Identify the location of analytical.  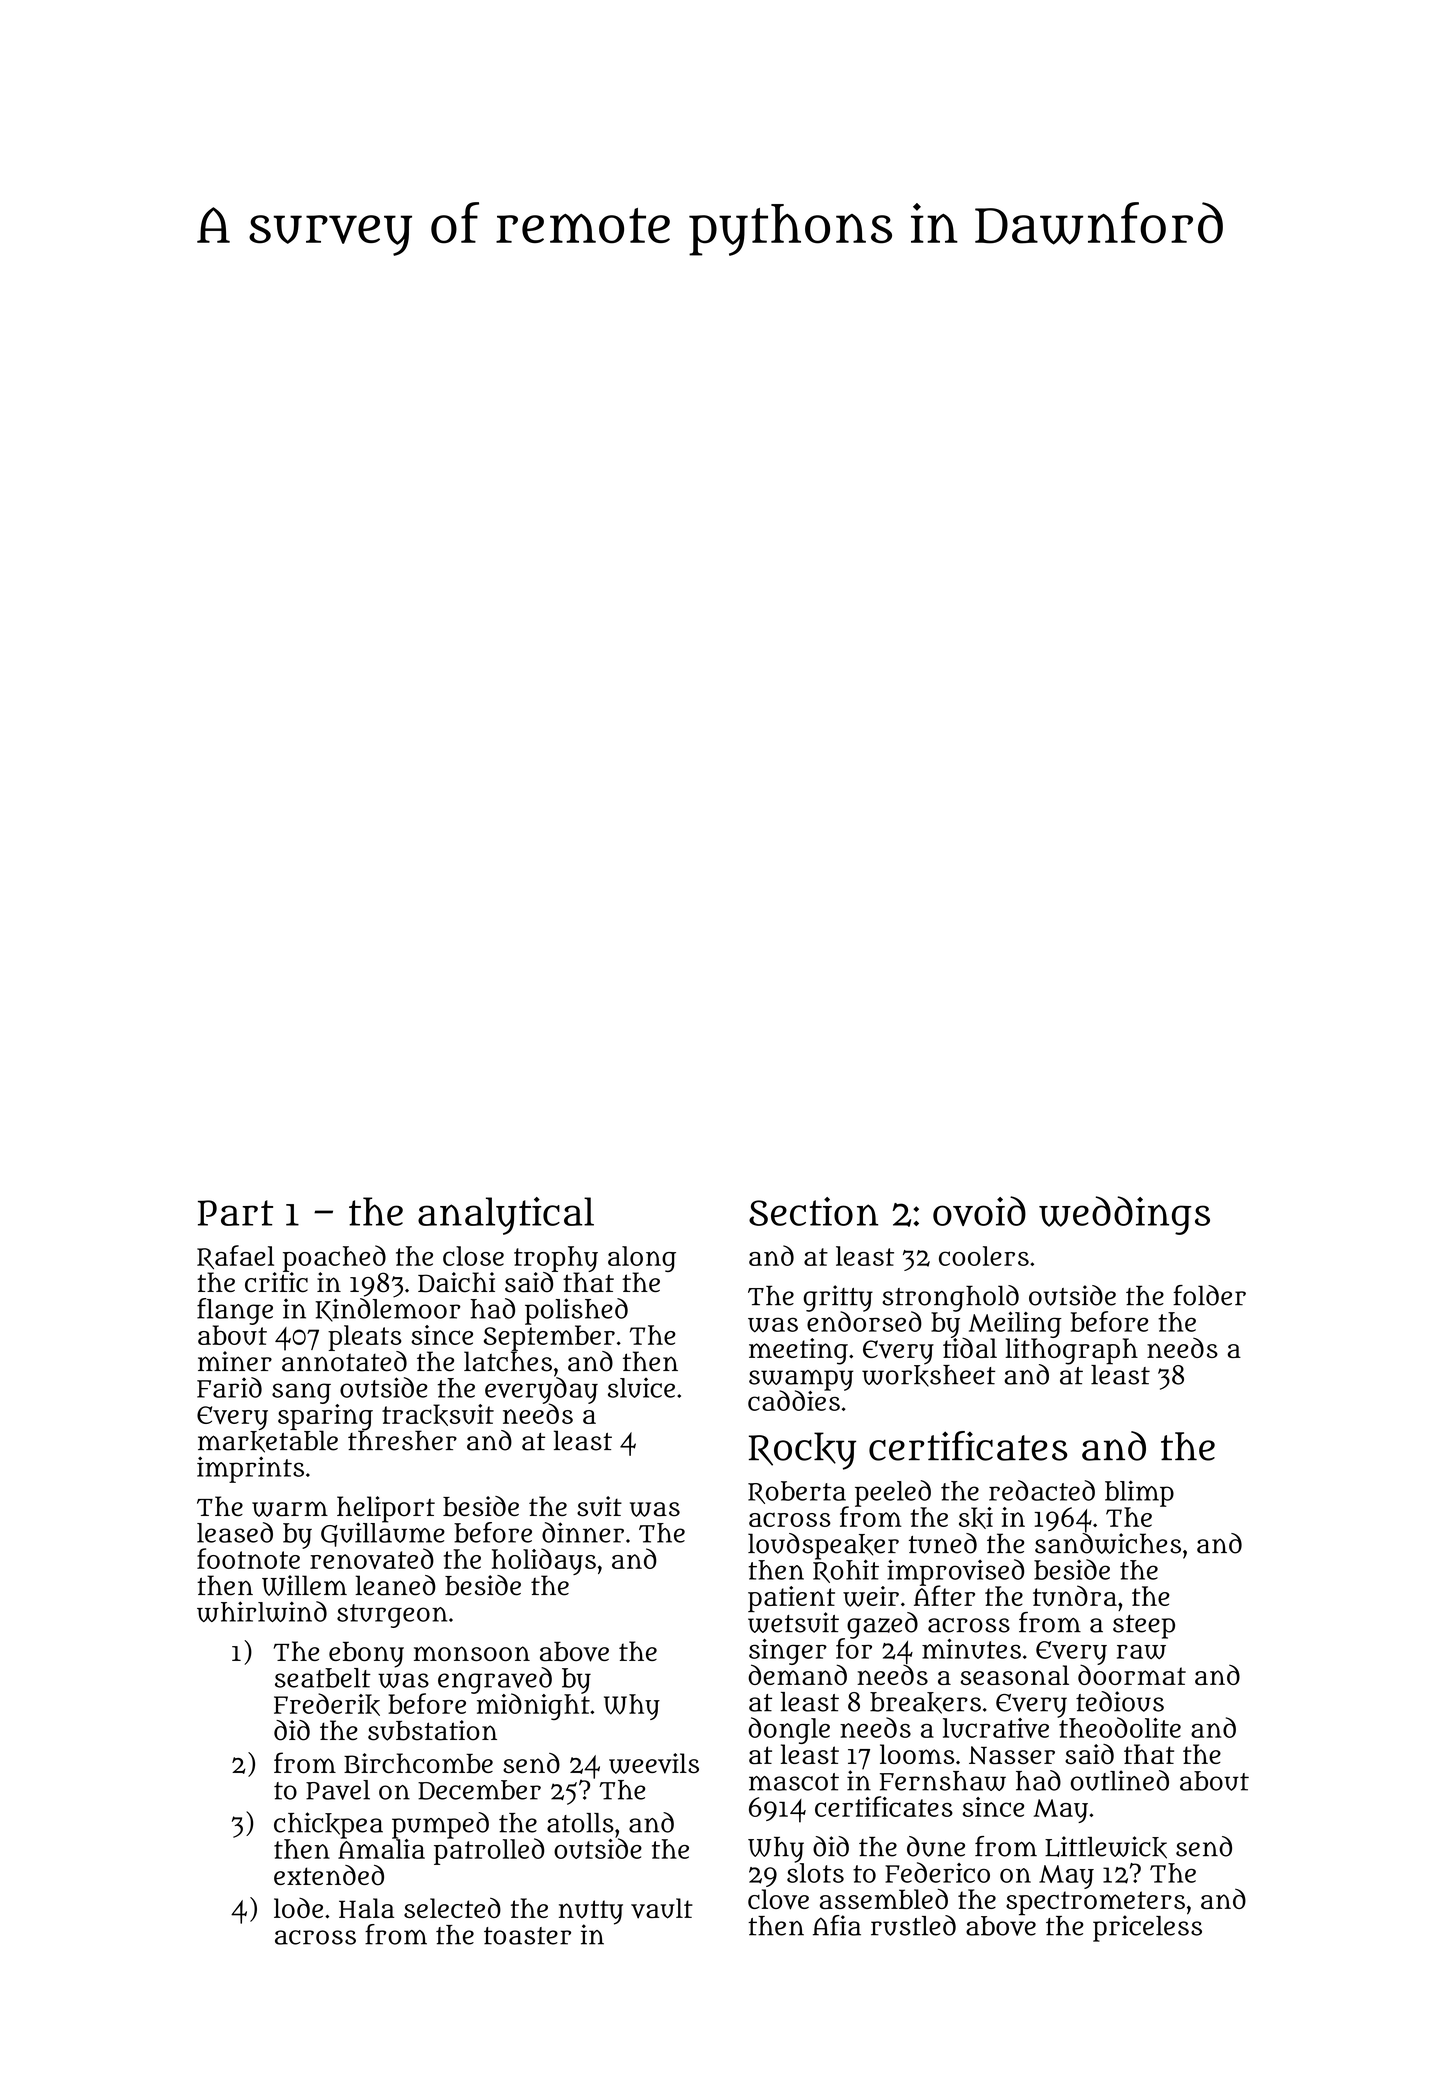
(506, 1216).
